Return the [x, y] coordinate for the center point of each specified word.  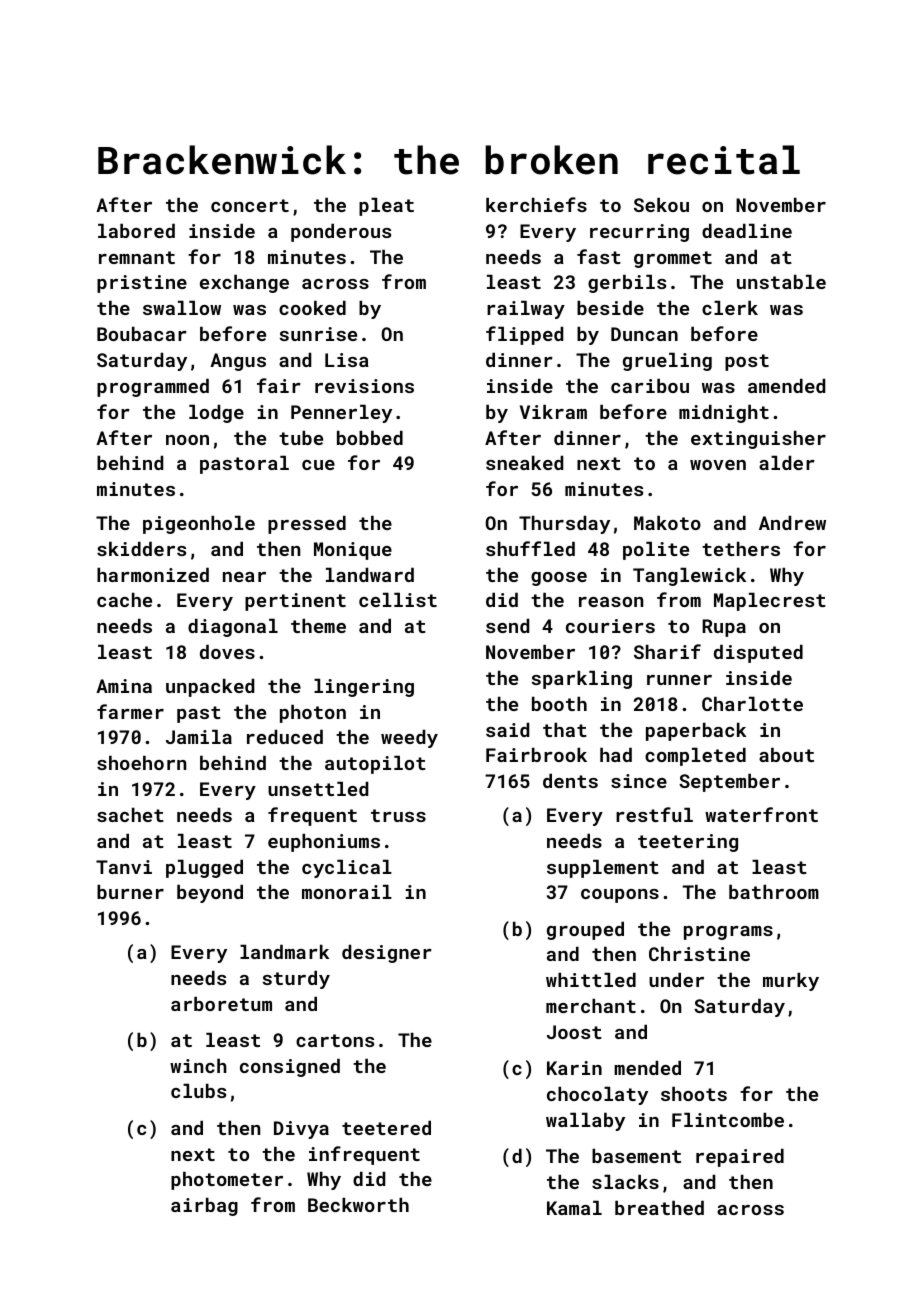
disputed [758, 654]
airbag [204, 1207]
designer [387, 954]
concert [250, 205]
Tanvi [124, 867]
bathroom [774, 892]
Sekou [661, 205]
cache [124, 600]
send [507, 626]
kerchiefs [536, 204]
